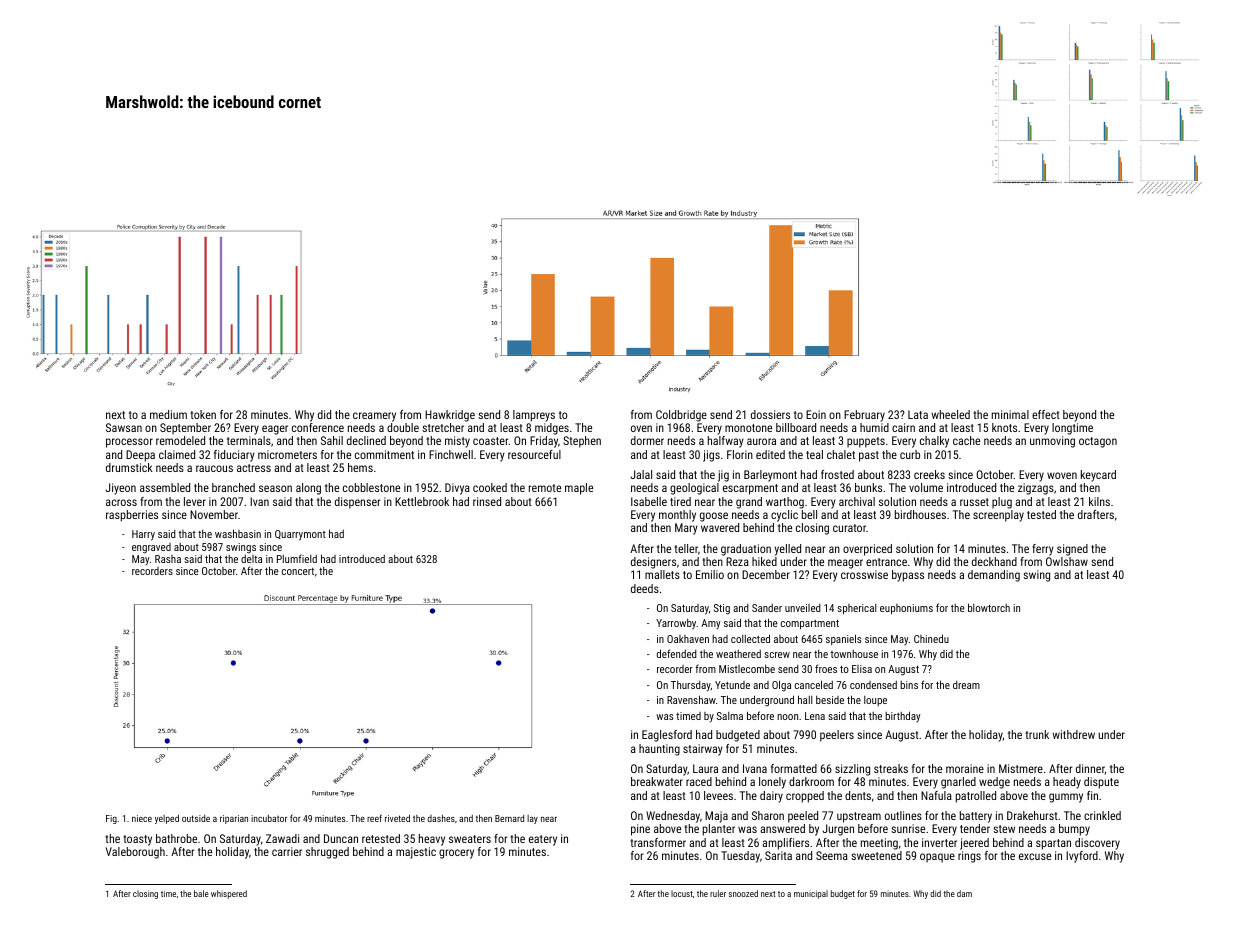 The image size is (1233, 952). I want to click on Oakhaven, so click(688, 639).
